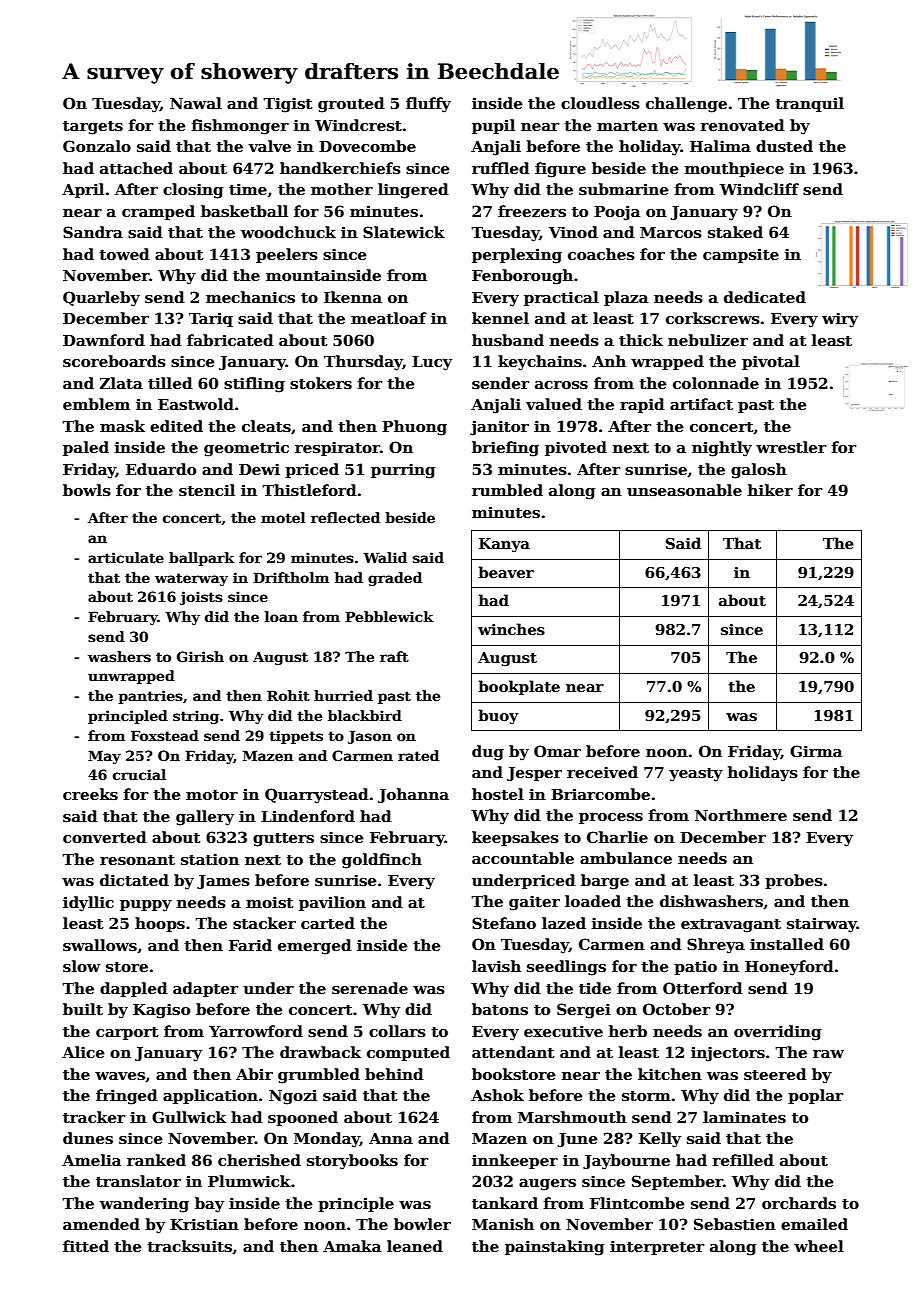 The width and height of the screenshot is (924, 1308). What do you see at coordinates (765, 297) in the screenshot?
I see `dedicated` at bounding box center [765, 297].
